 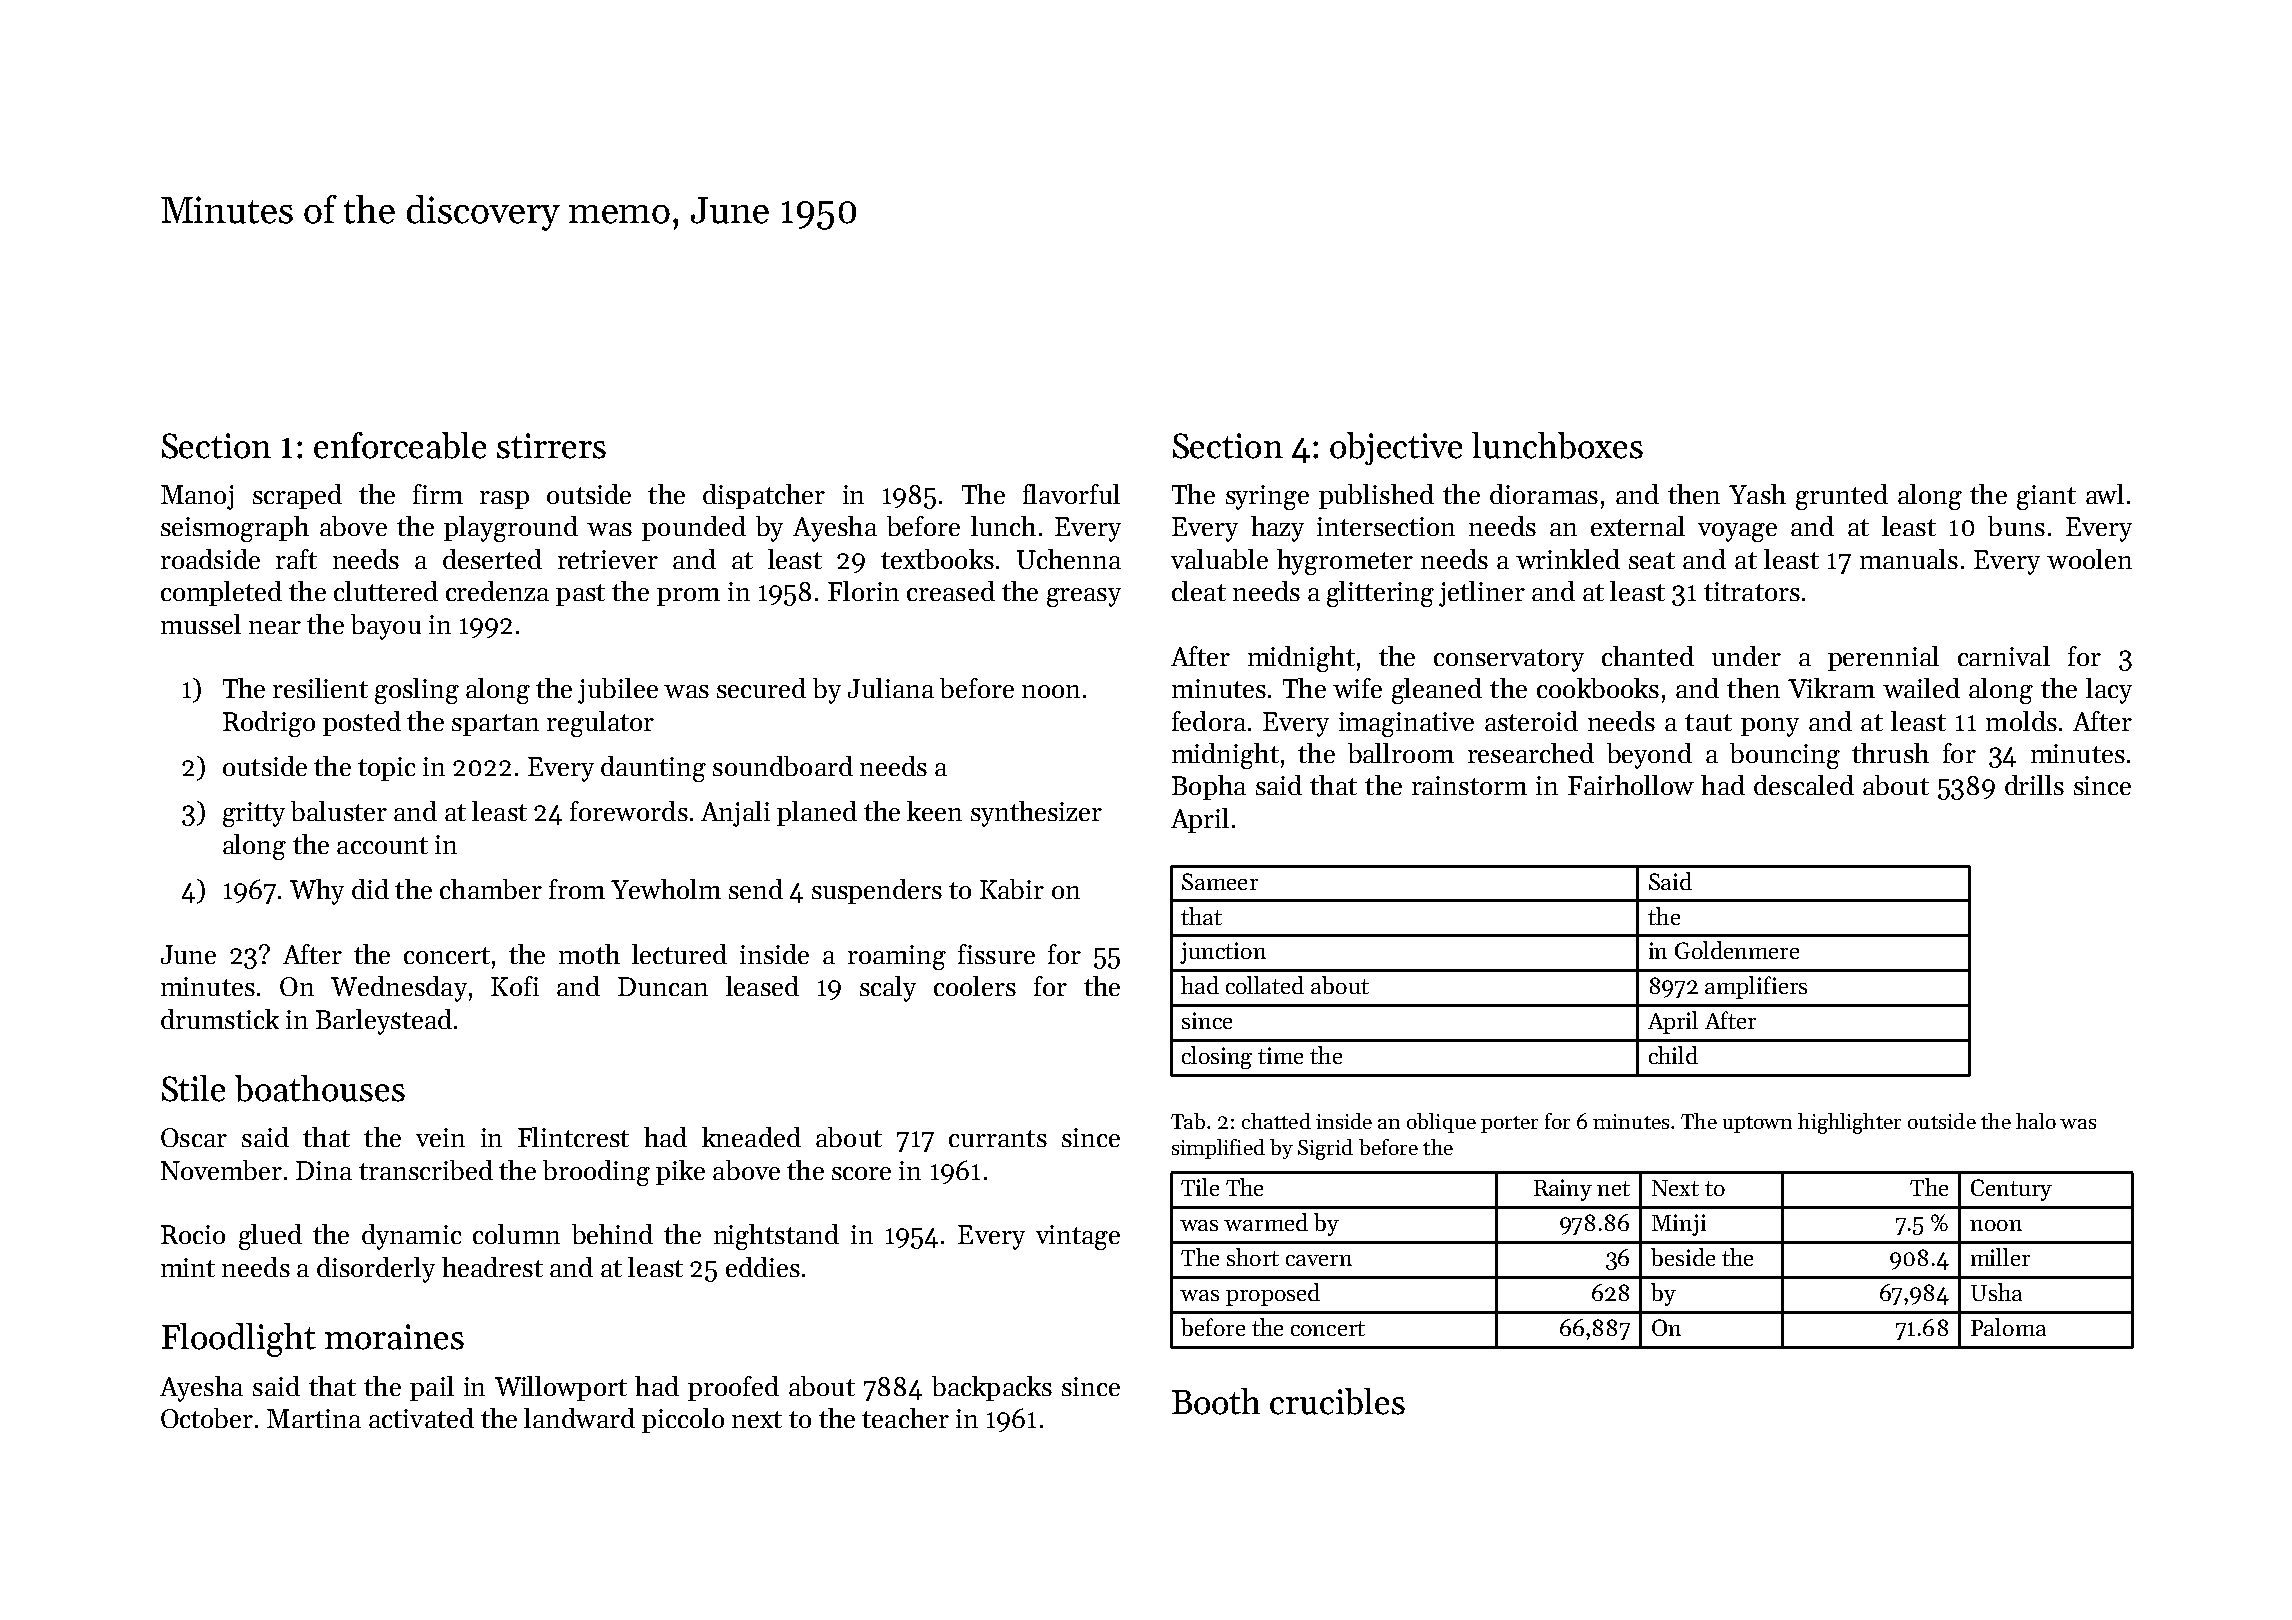 I want to click on awl, so click(x=2105, y=494).
